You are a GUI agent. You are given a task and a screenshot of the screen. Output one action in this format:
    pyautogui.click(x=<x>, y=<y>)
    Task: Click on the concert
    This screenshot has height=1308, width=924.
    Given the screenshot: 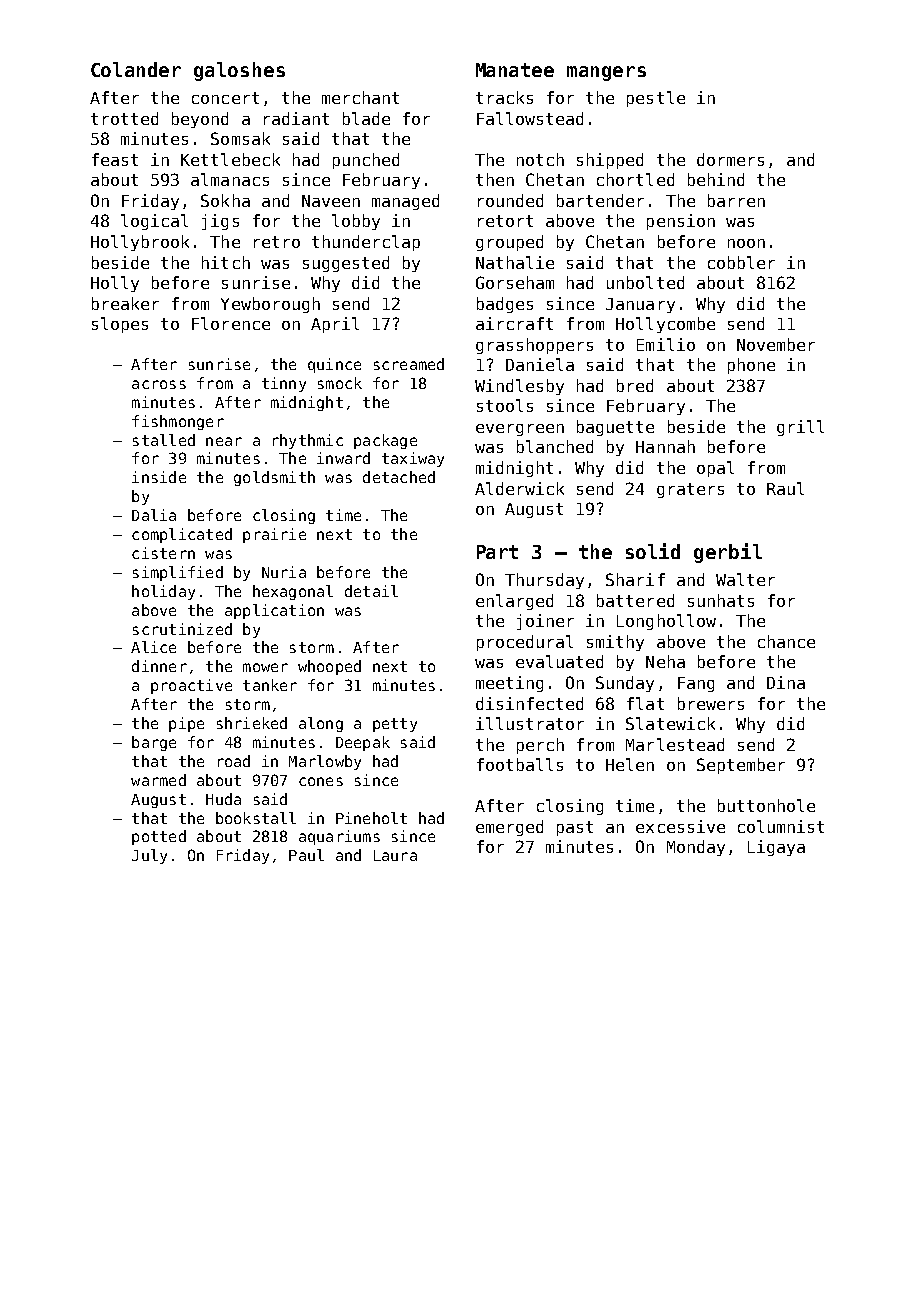 What is the action you would take?
    pyautogui.click(x=225, y=98)
